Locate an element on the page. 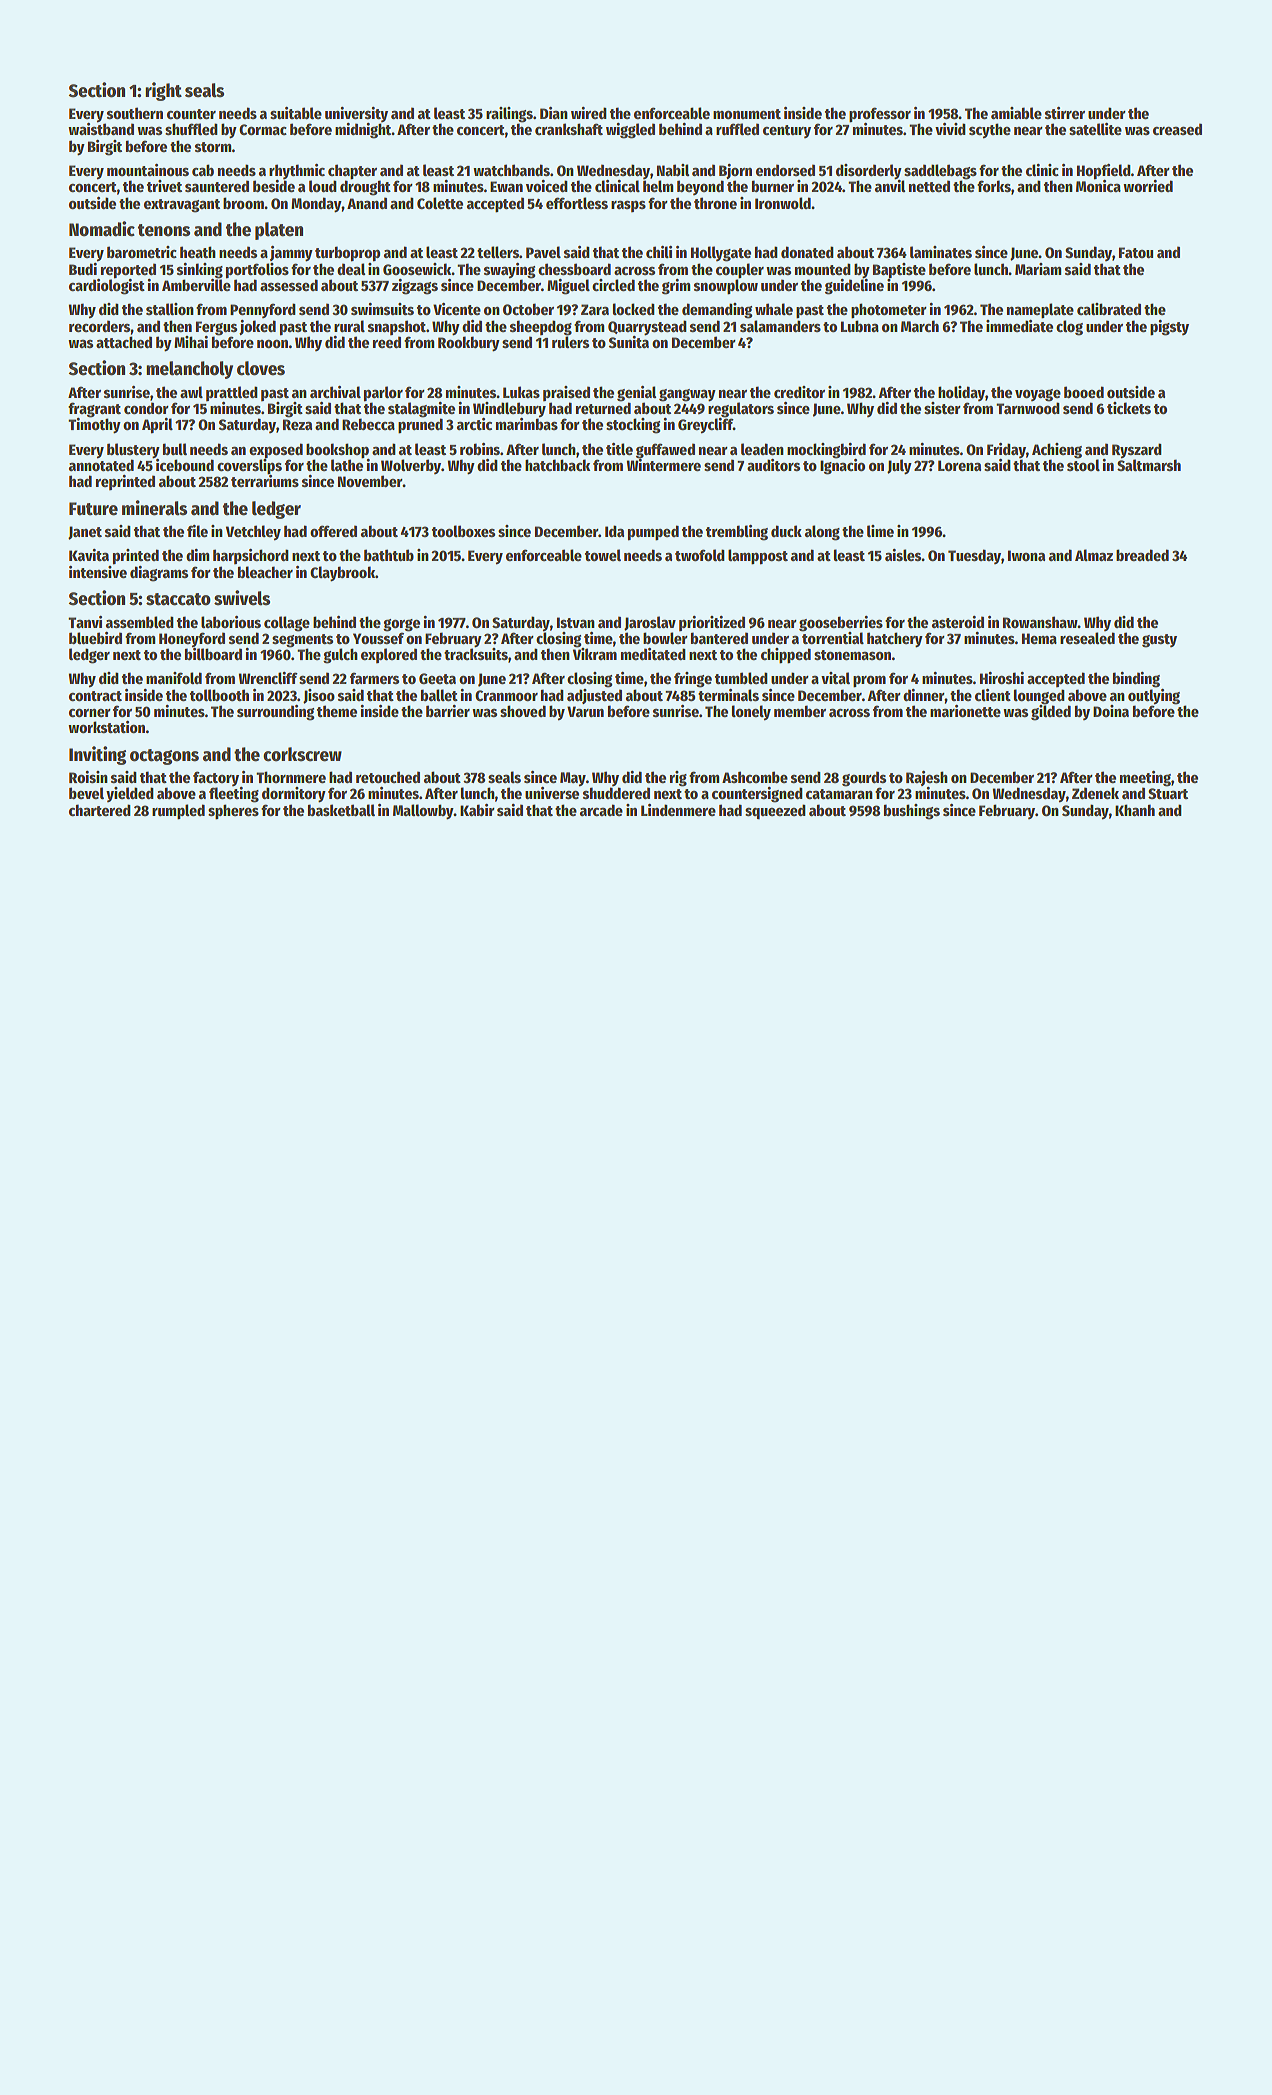  Dian is located at coordinates (554, 113).
